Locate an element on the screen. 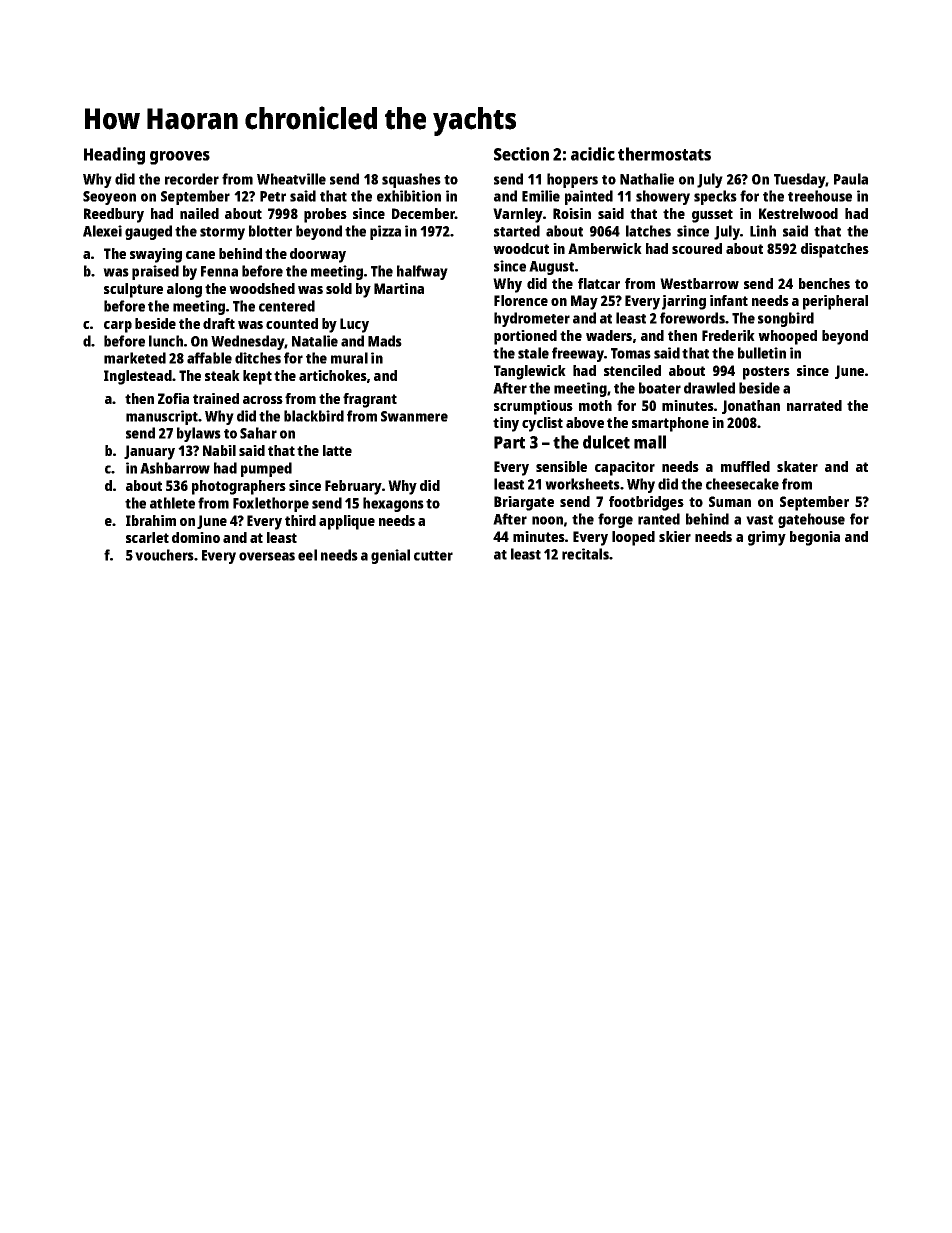 The width and height of the screenshot is (952, 1233). vouchers is located at coordinates (164, 555).
